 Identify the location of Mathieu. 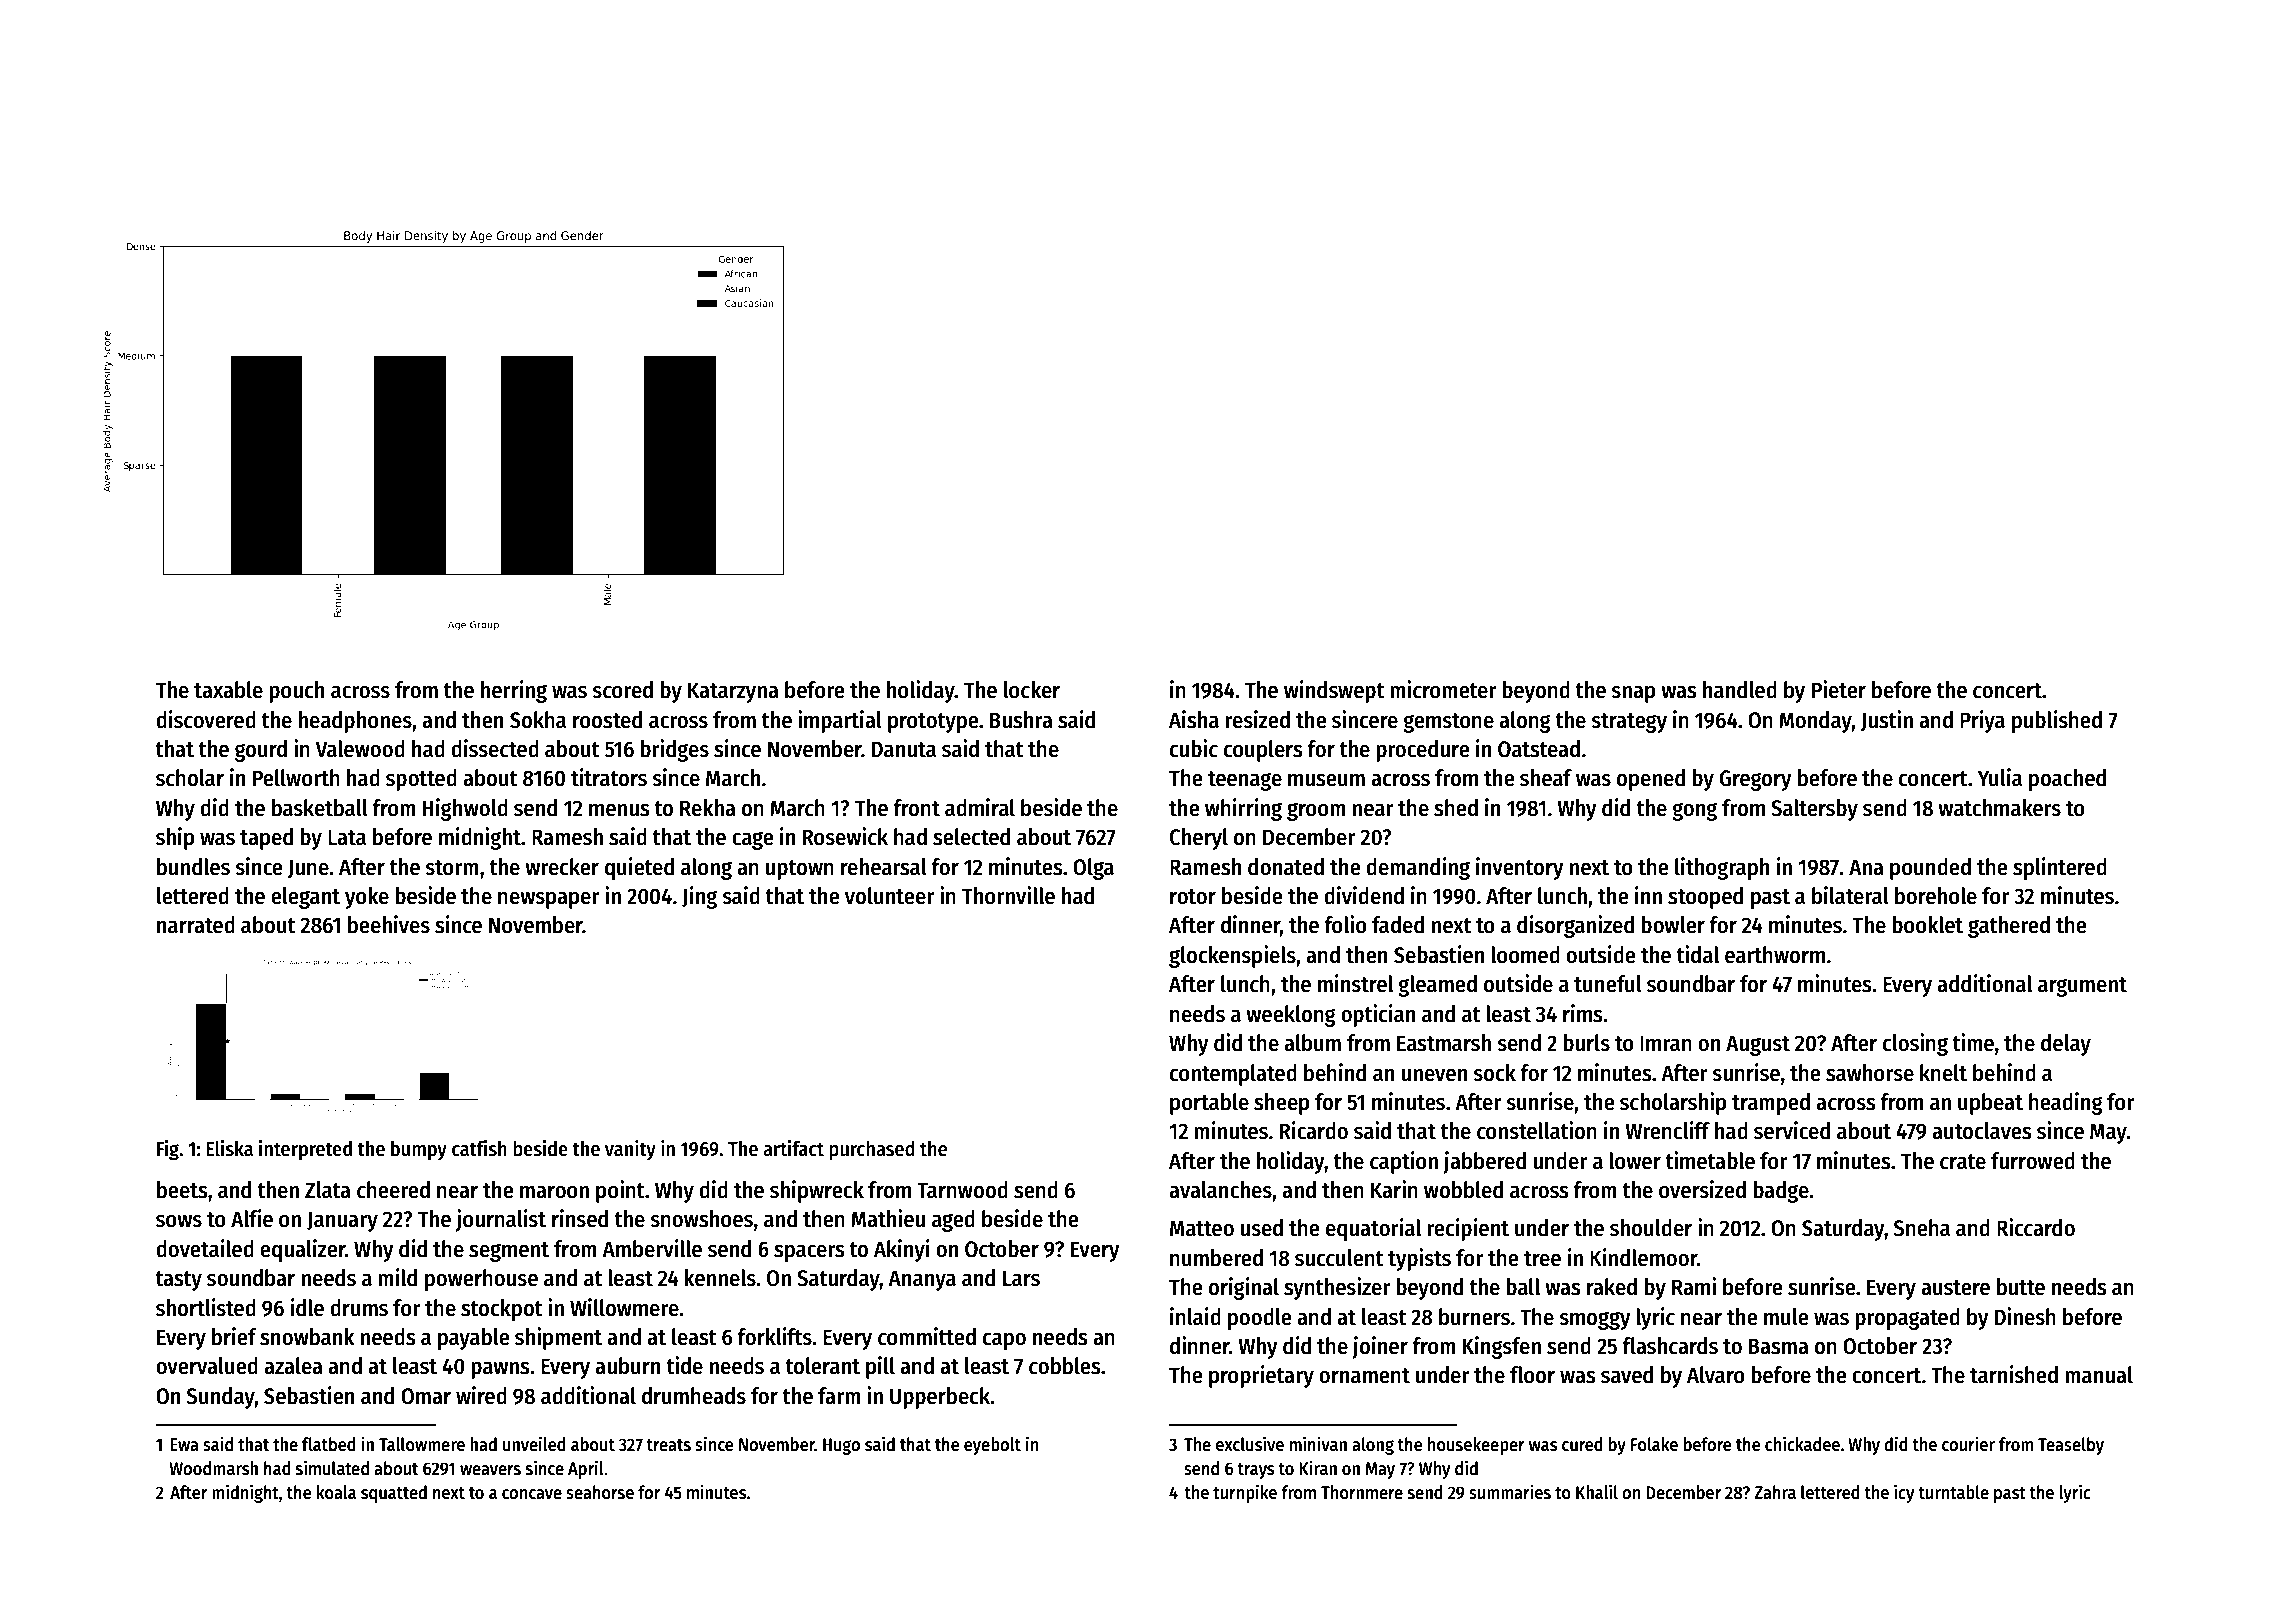
(888, 1218).
